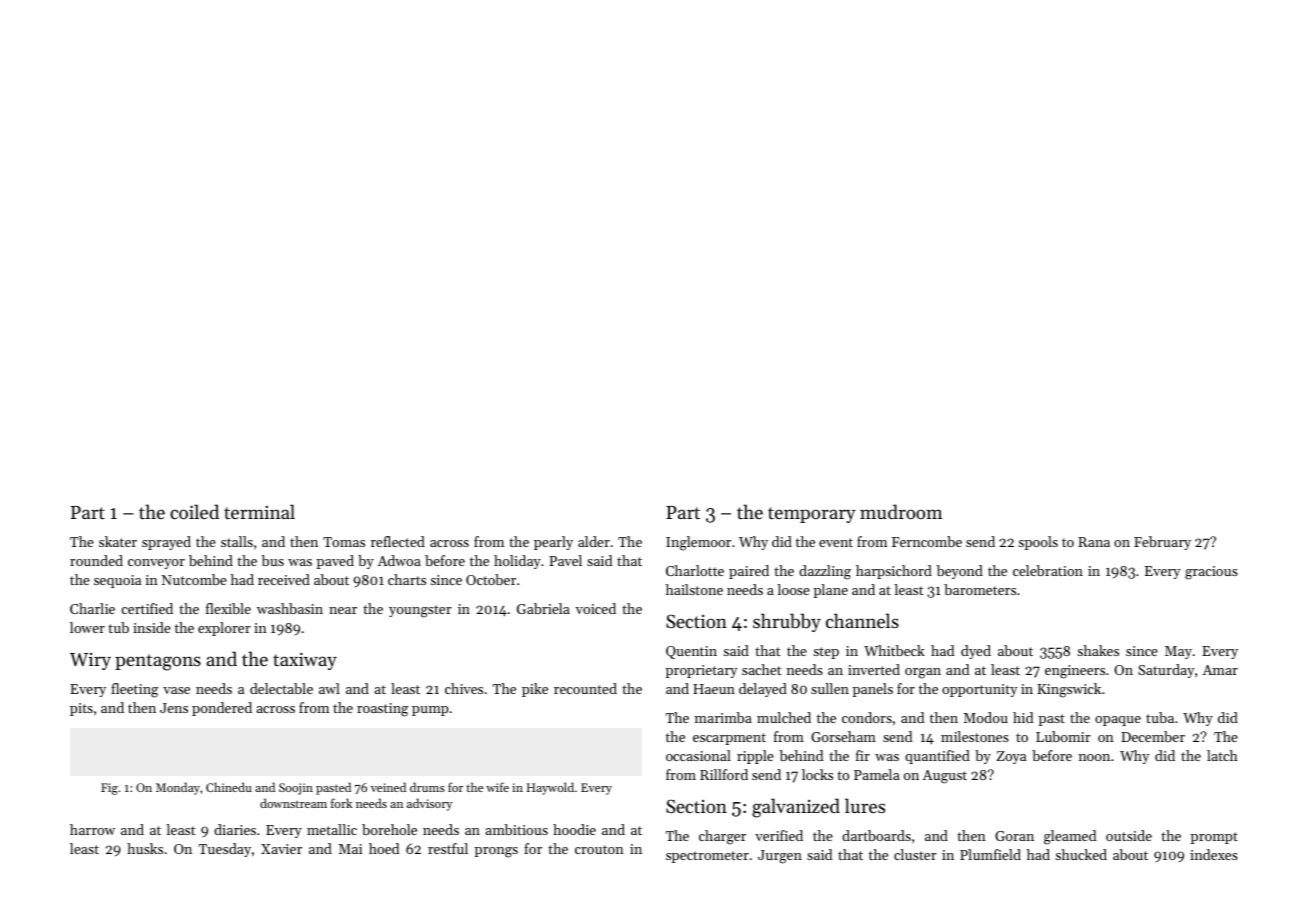  What do you see at coordinates (158, 662) in the screenshot?
I see `pentagons` at bounding box center [158, 662].
